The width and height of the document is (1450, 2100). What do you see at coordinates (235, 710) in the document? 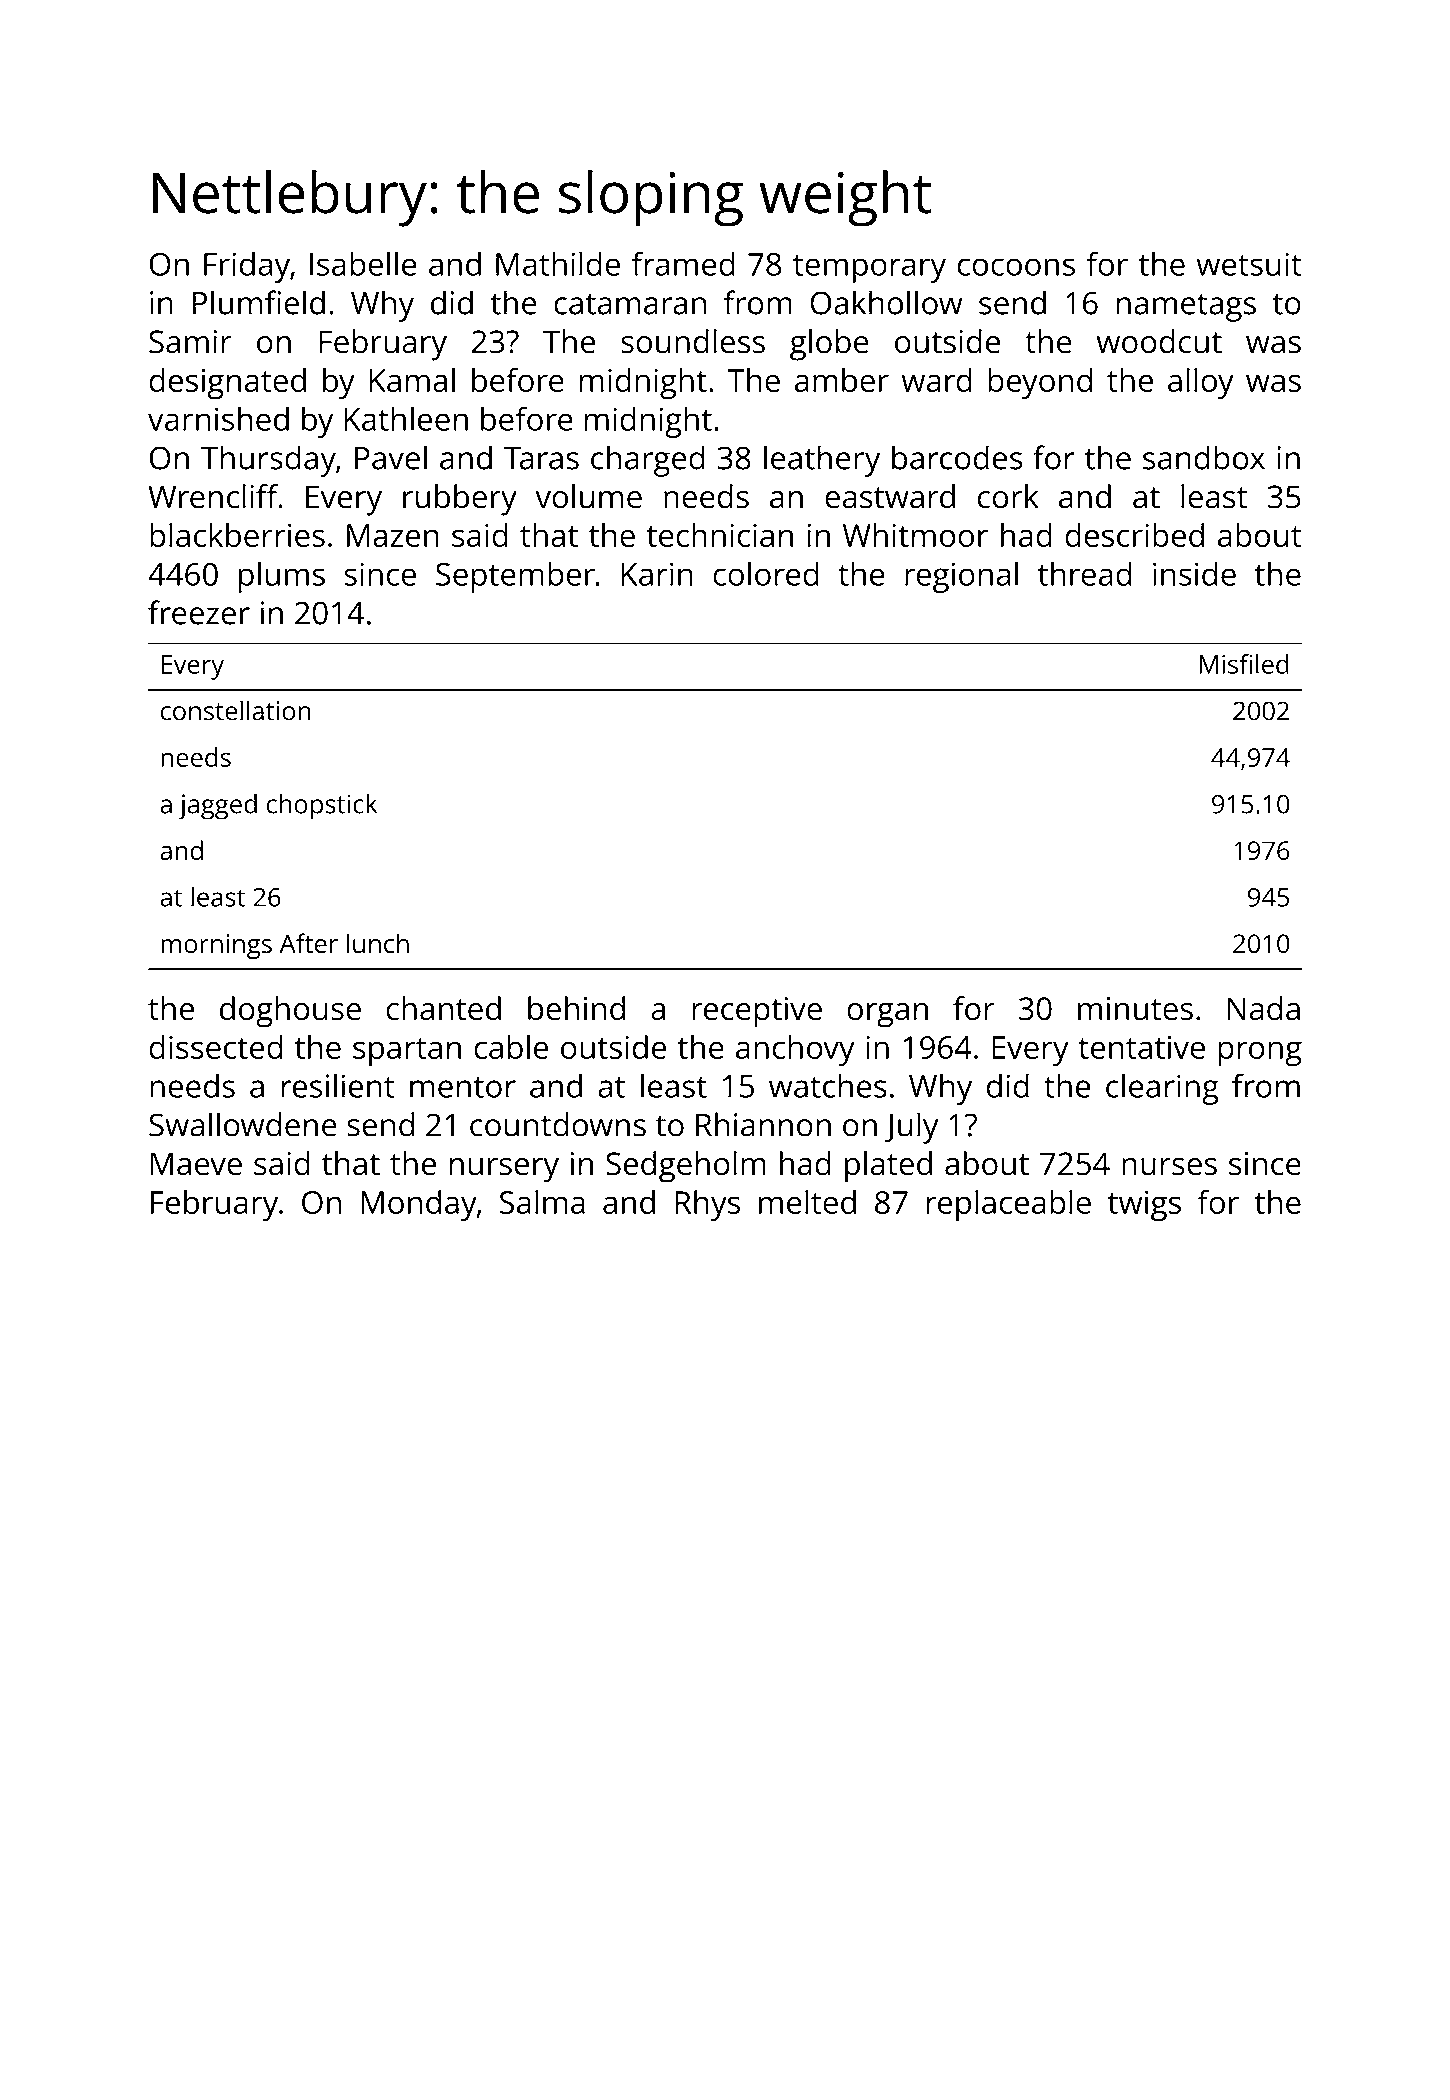
I see `constellation` at bounding box center [235, 710].
